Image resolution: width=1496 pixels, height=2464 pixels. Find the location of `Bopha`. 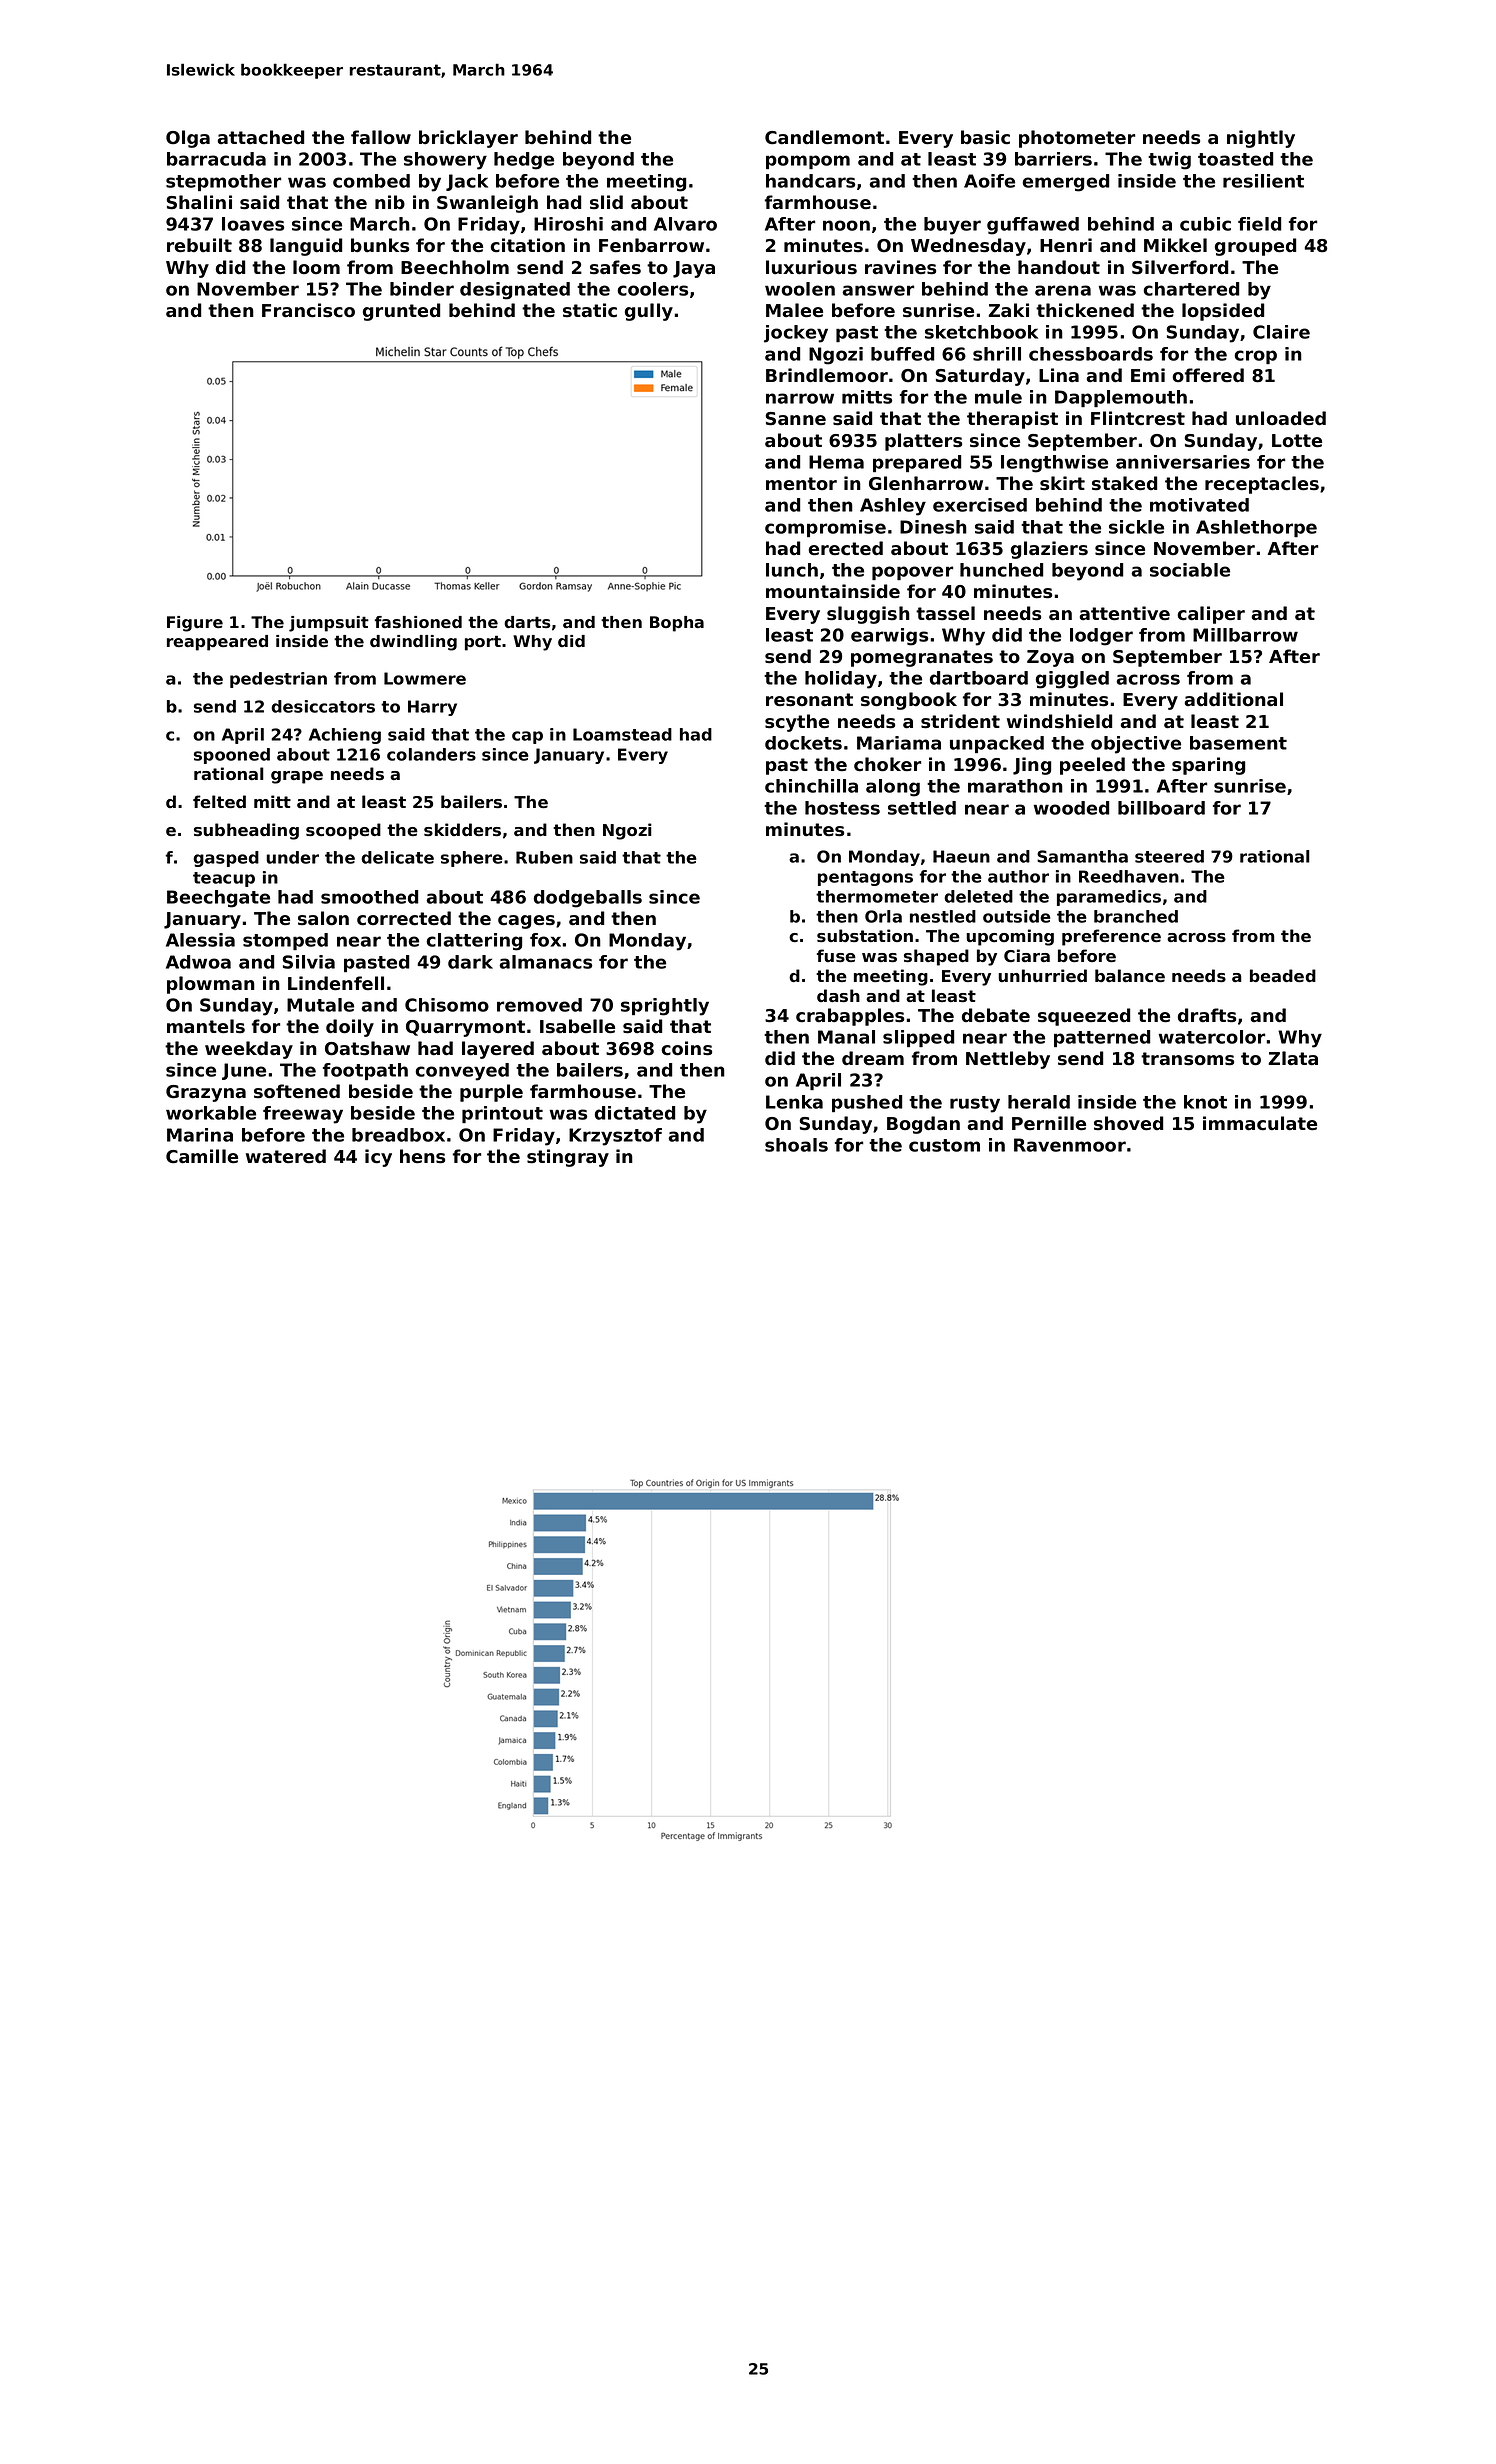

Bopha is located at coordinates (677, 624).
